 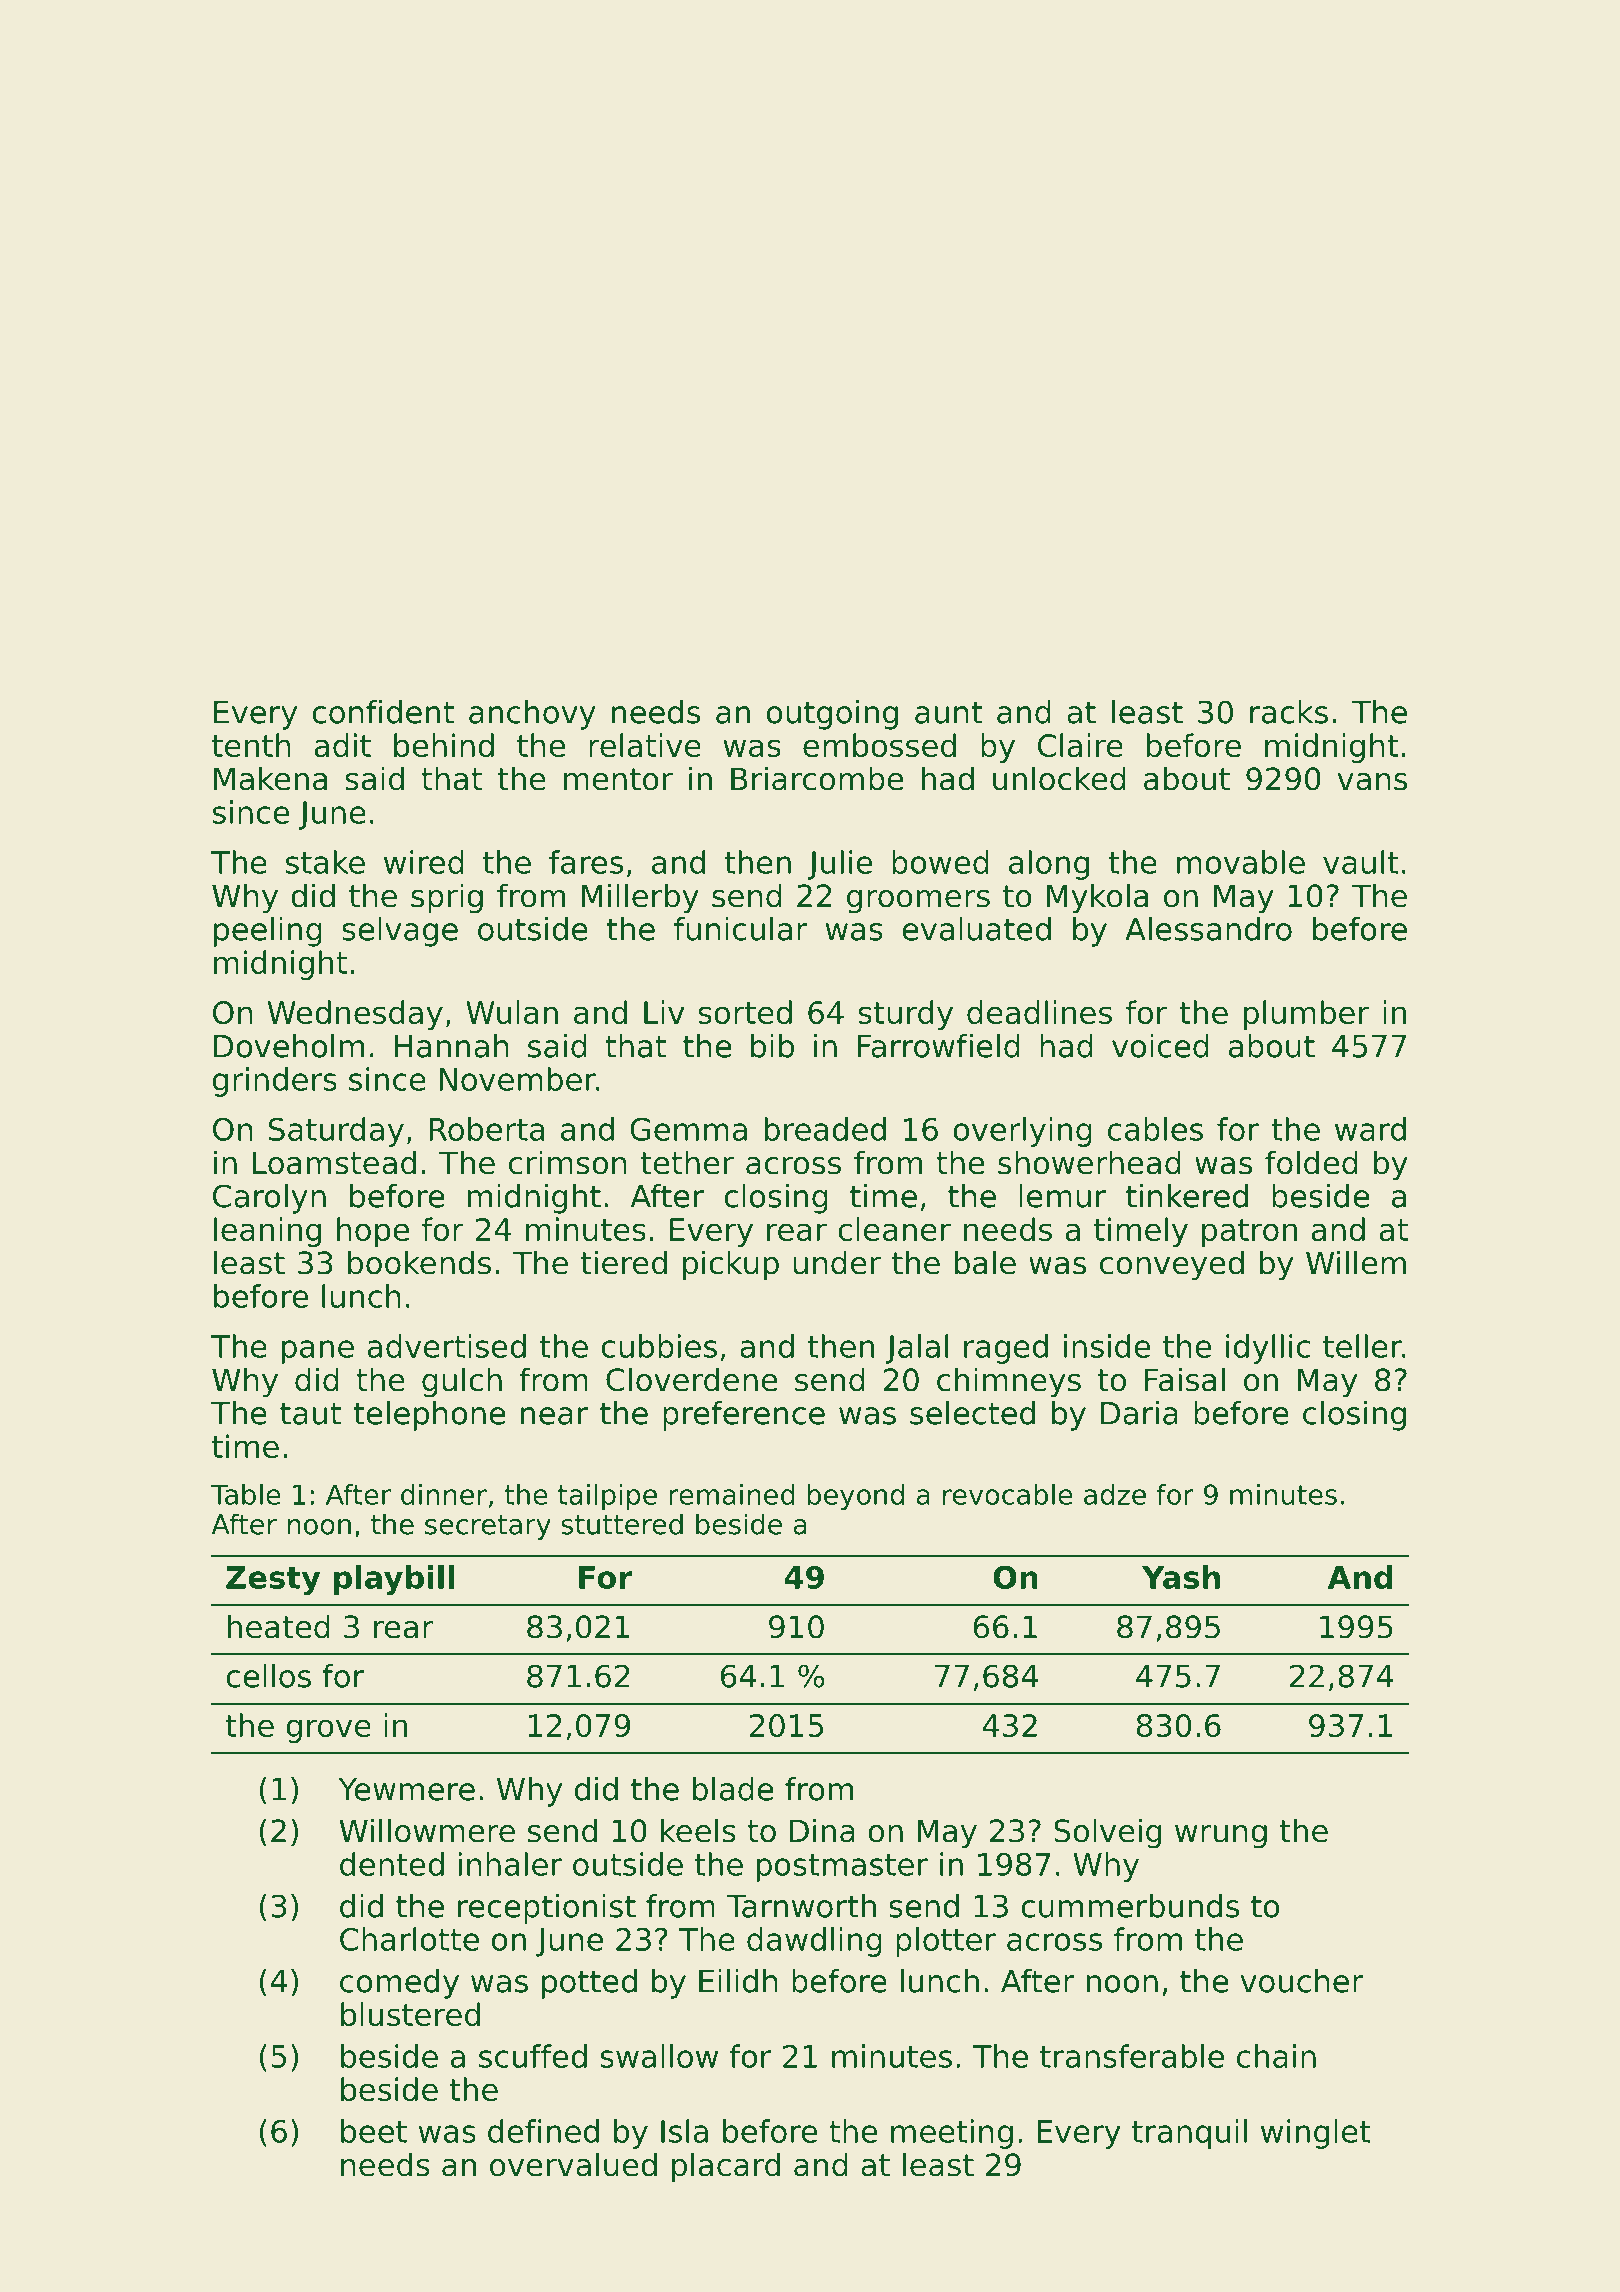 What do you see at coordinates (374, 2131) in the page?
I see `beet` at bounding box center [374, 2131].
